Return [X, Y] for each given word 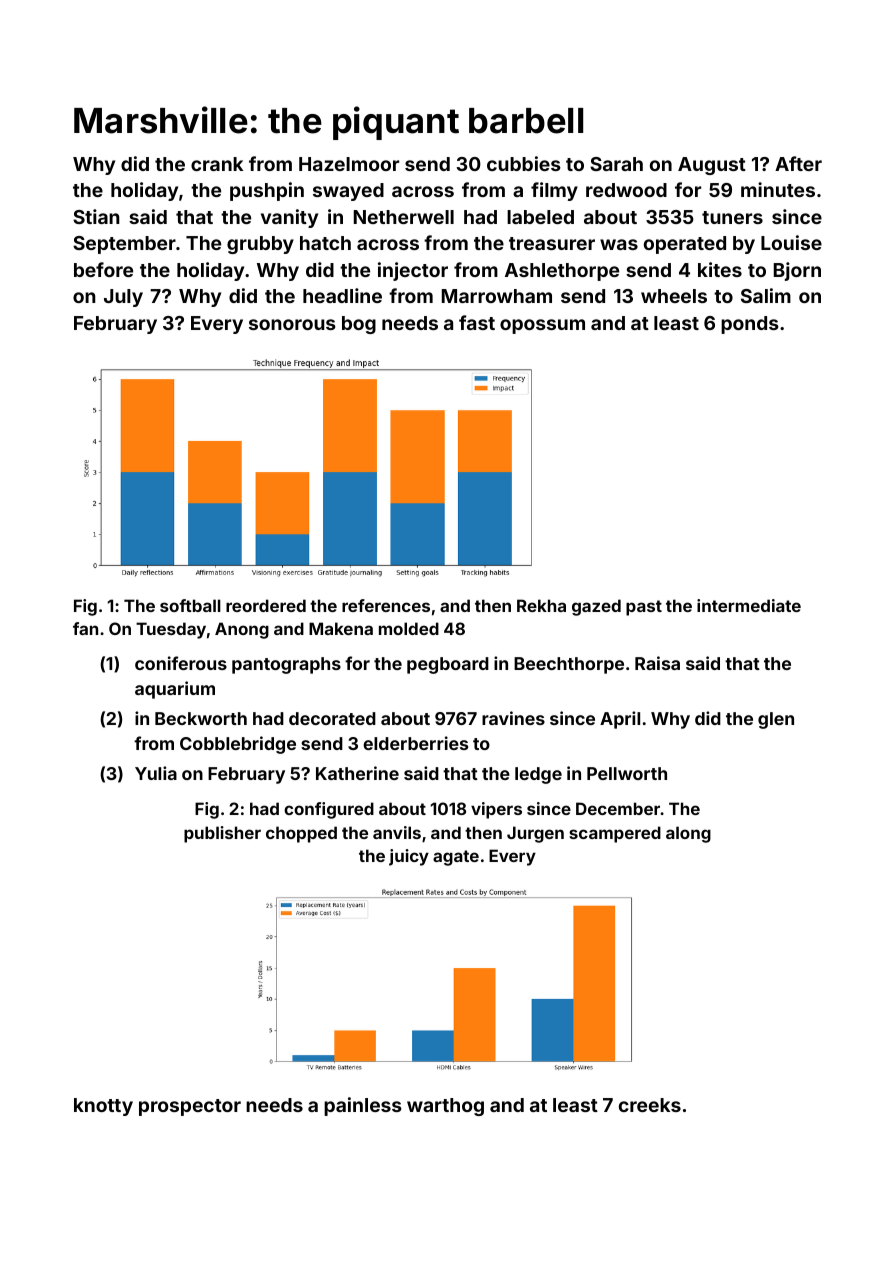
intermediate [749, 605]
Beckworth [201, 718]
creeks [650, 1105]
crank [217, 164]
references [386, 605]
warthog [445, 1107]
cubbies [524, 163]
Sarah [616, 164]
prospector [190, 1107]
